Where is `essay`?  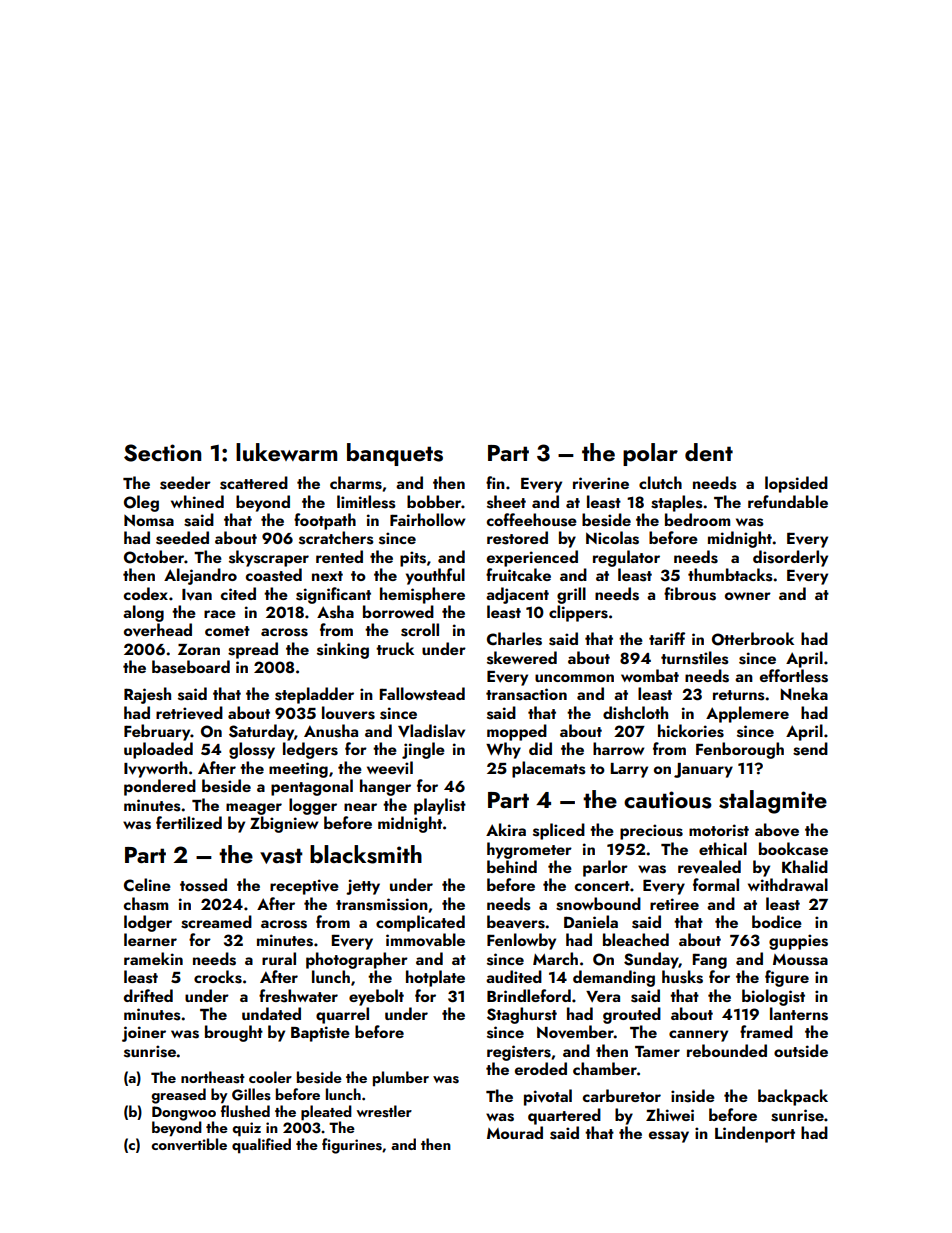
essay is located at coordinates (669, 1137).
